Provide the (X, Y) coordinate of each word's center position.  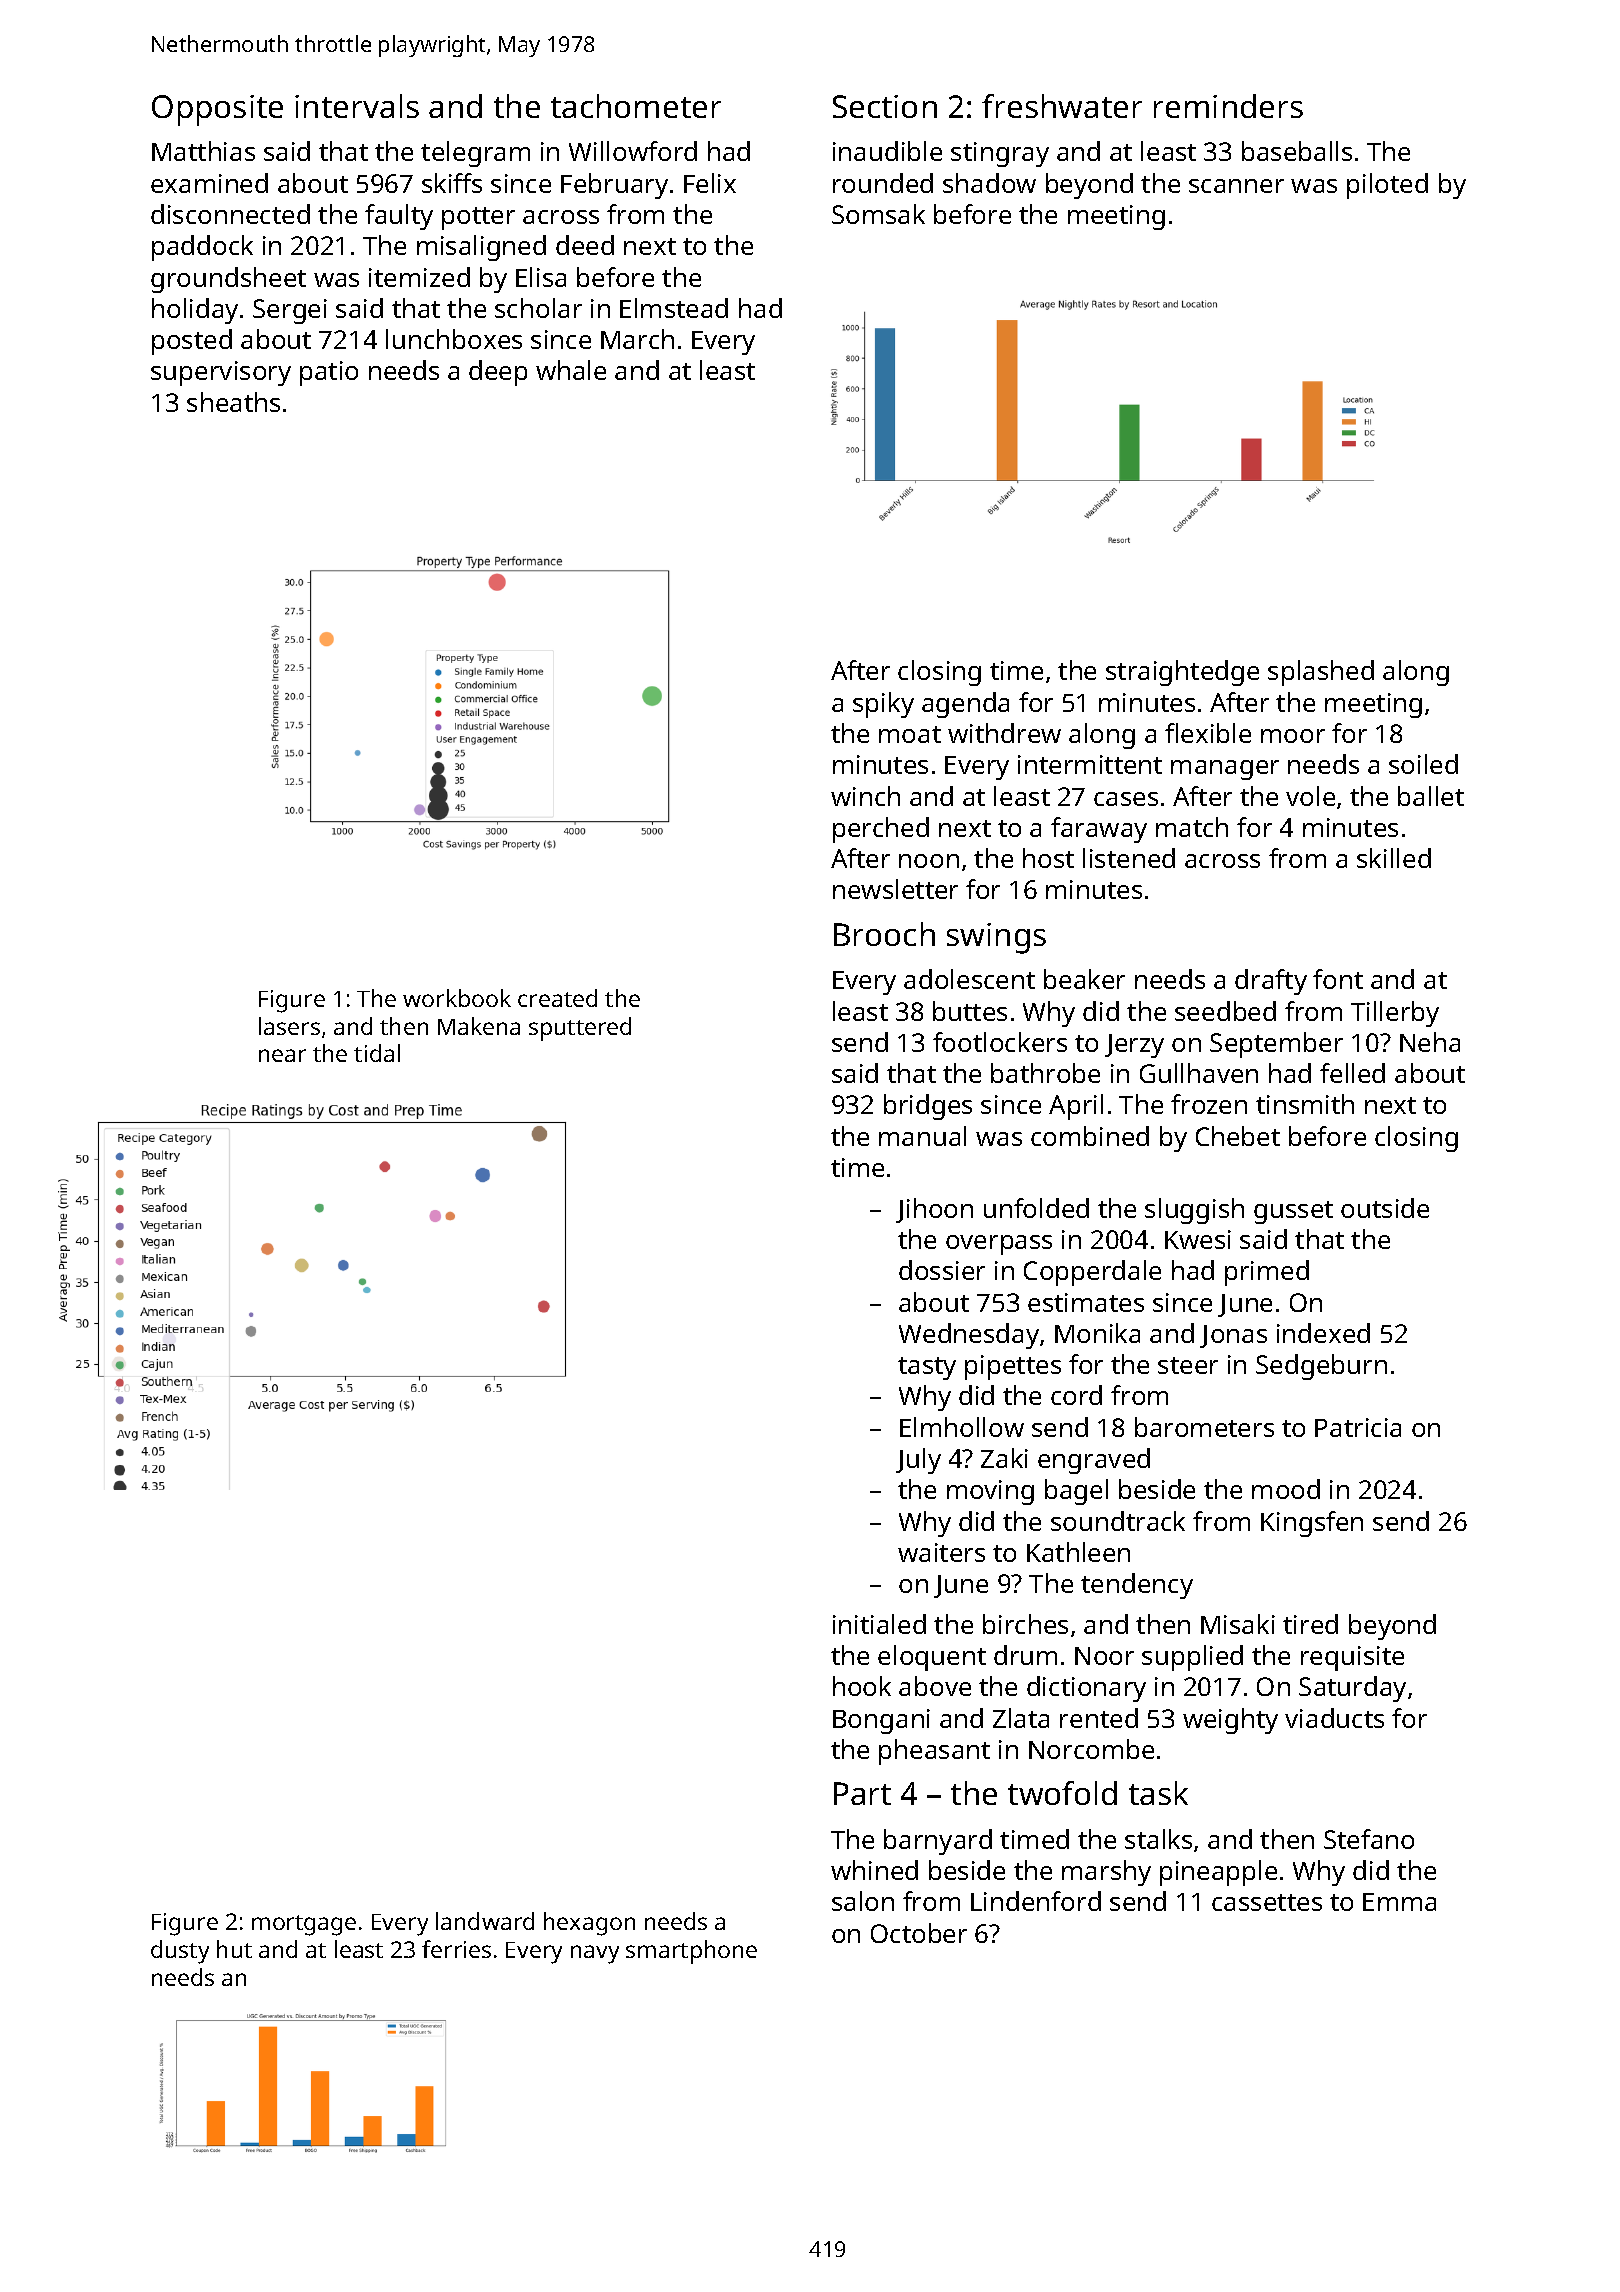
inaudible (887, 151)
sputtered (580, 1029)
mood (1286, 1489)
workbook (457, 998)
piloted (1387, 186)
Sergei (290, 311)
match (1192, 827)
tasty (927, 1368)
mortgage (304, 1925)
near (282, 1055)
